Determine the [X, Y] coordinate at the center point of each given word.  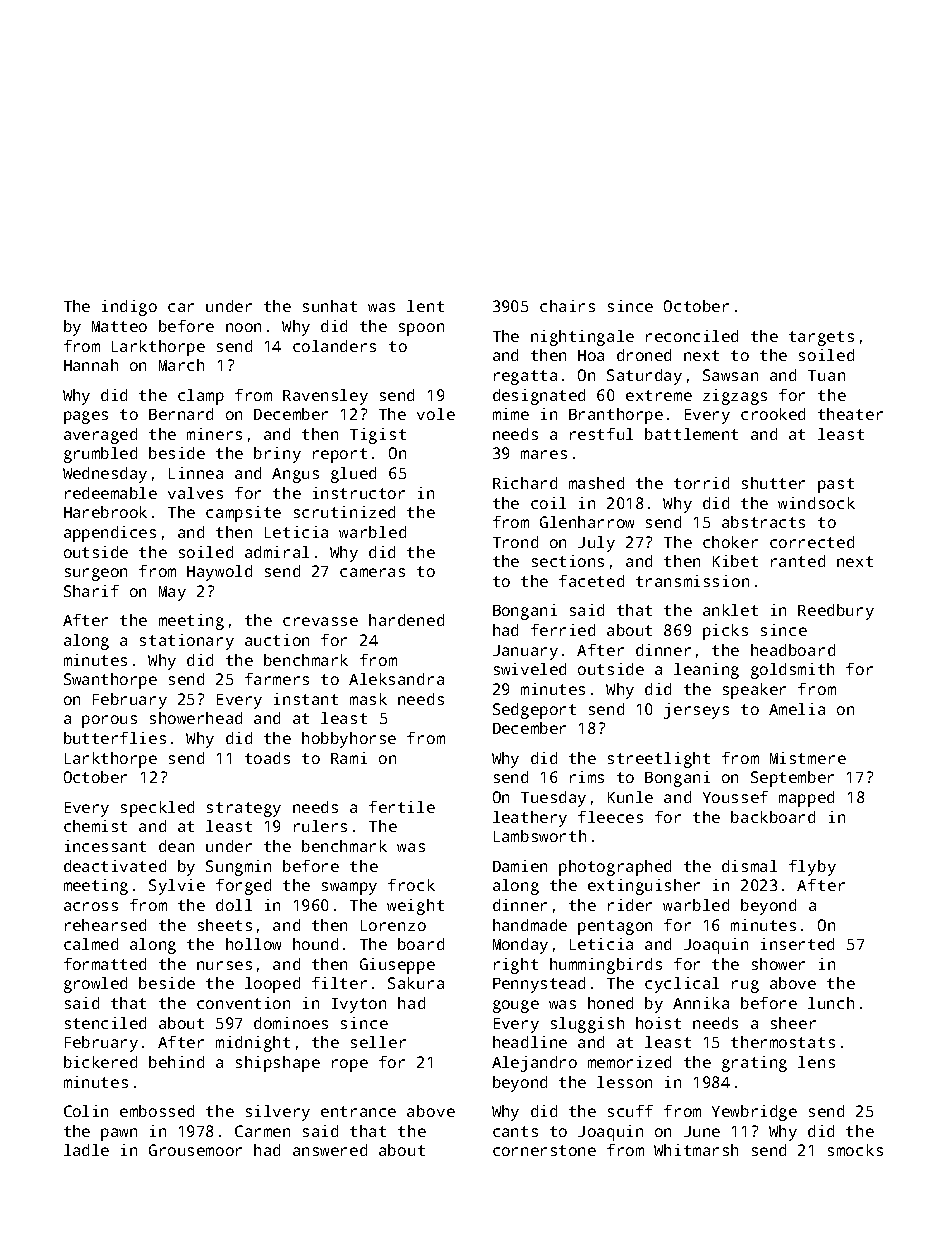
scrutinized [344, 512]
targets [821, 338]
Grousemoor [195, 1150]
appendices [110, 534]
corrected [812, 542]
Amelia [797, 709]
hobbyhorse [349, 740]
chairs [567, 306]
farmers [277, 679]
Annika [701, 1003]
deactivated [115, 866]
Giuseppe [397, 966]
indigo [129, 308]
